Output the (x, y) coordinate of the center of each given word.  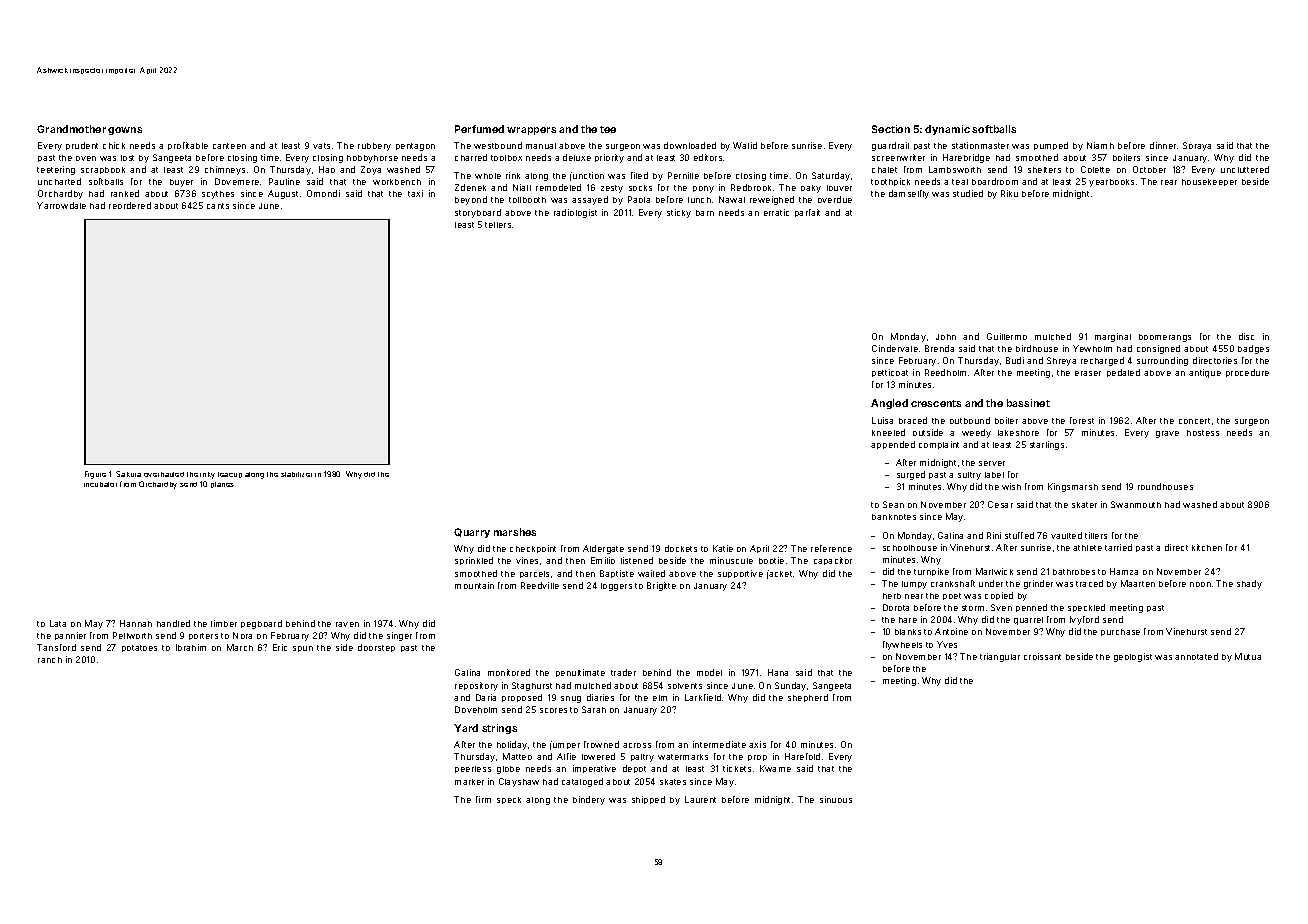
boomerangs (1165, 338)
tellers (498, 225)
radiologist (575, 213)
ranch (50, 660)
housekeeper (1209, 182)
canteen (229, 146)
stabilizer (296, 474)
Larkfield (703, 697)
